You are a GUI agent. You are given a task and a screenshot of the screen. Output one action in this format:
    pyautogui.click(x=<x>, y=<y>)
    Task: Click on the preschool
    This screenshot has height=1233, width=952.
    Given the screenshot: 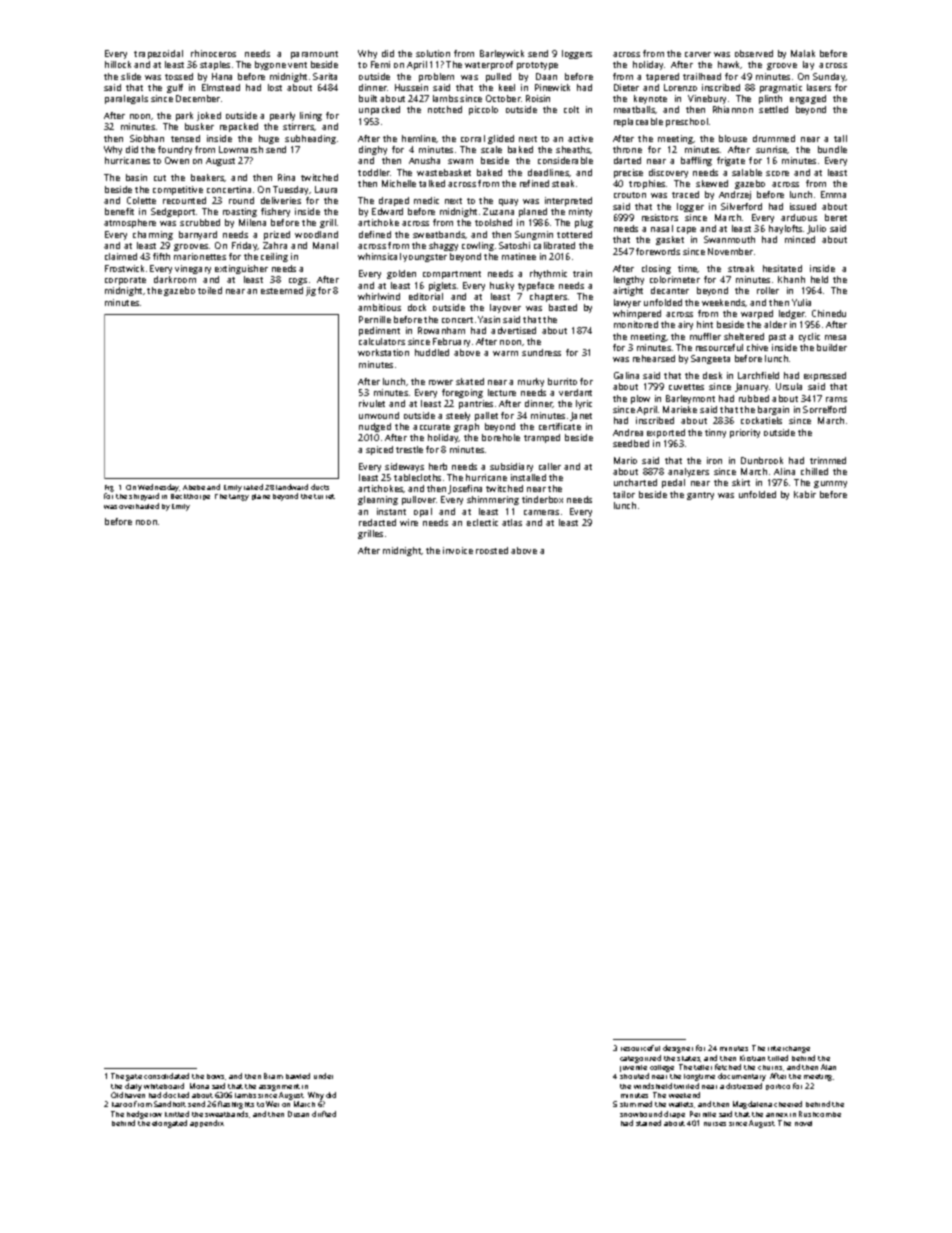 What is the action you would take?
    pyautogui.click(x=687, y=122)
